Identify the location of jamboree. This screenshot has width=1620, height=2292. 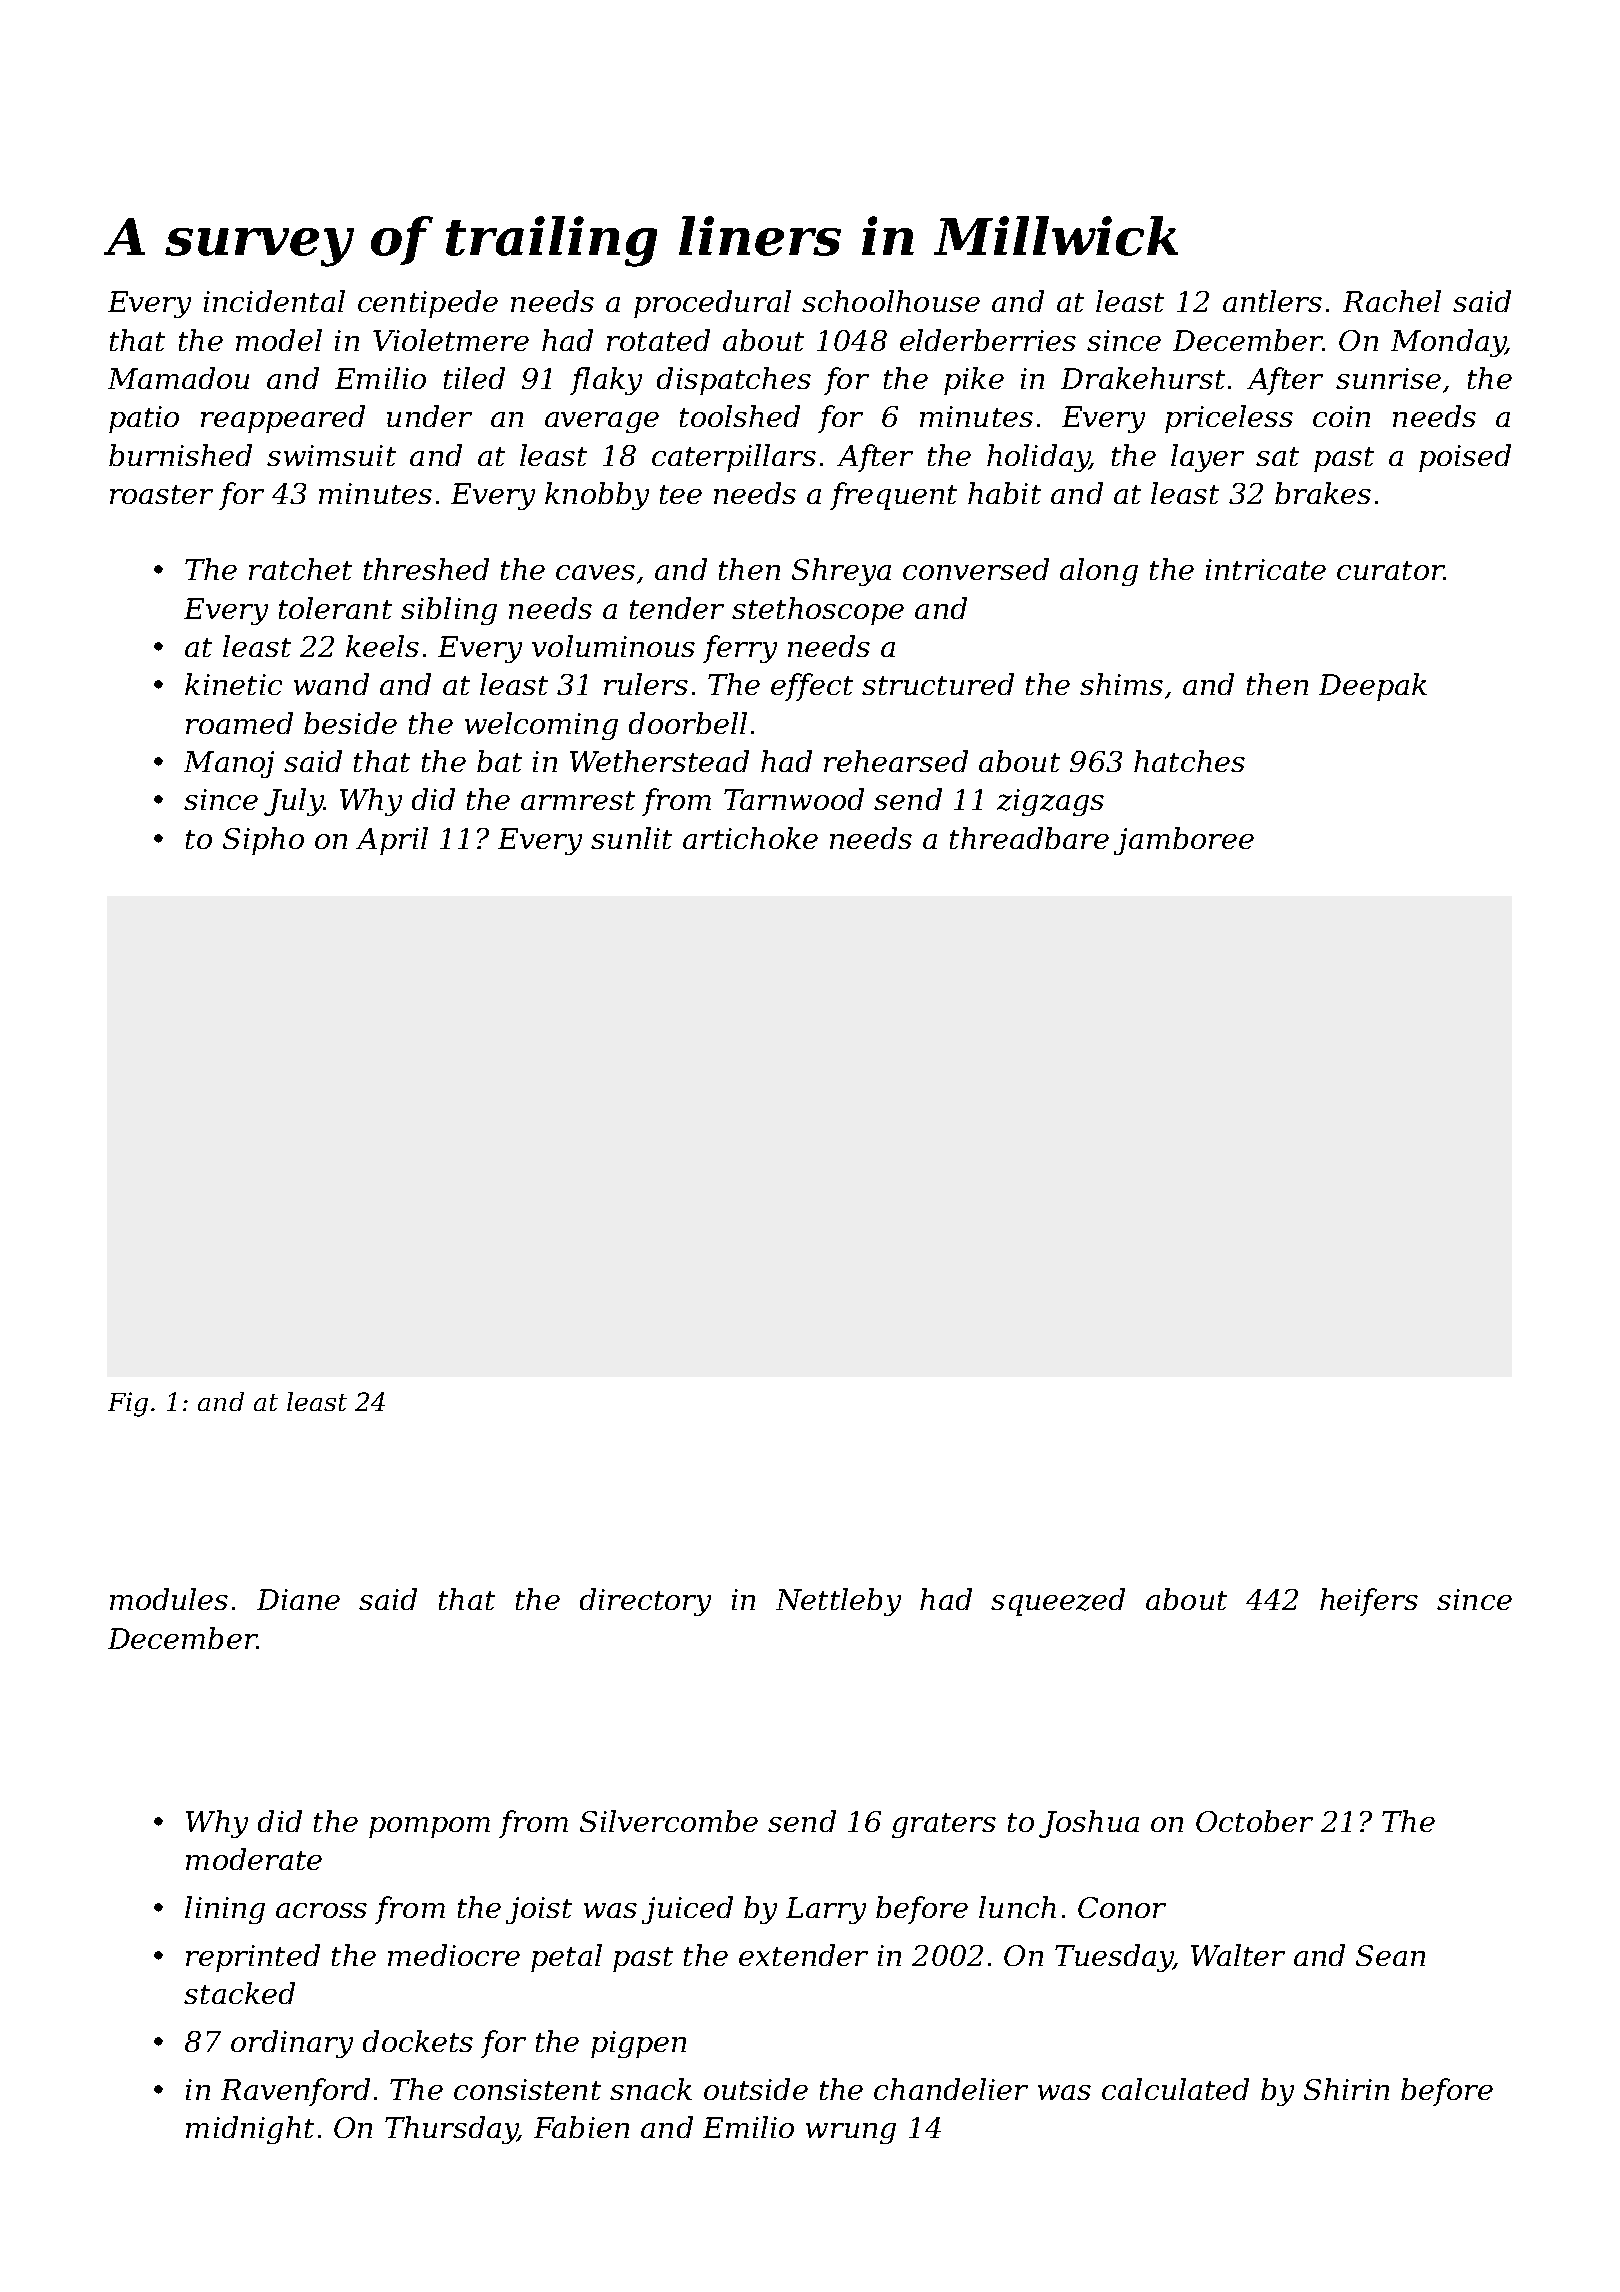
(1184, 841).
